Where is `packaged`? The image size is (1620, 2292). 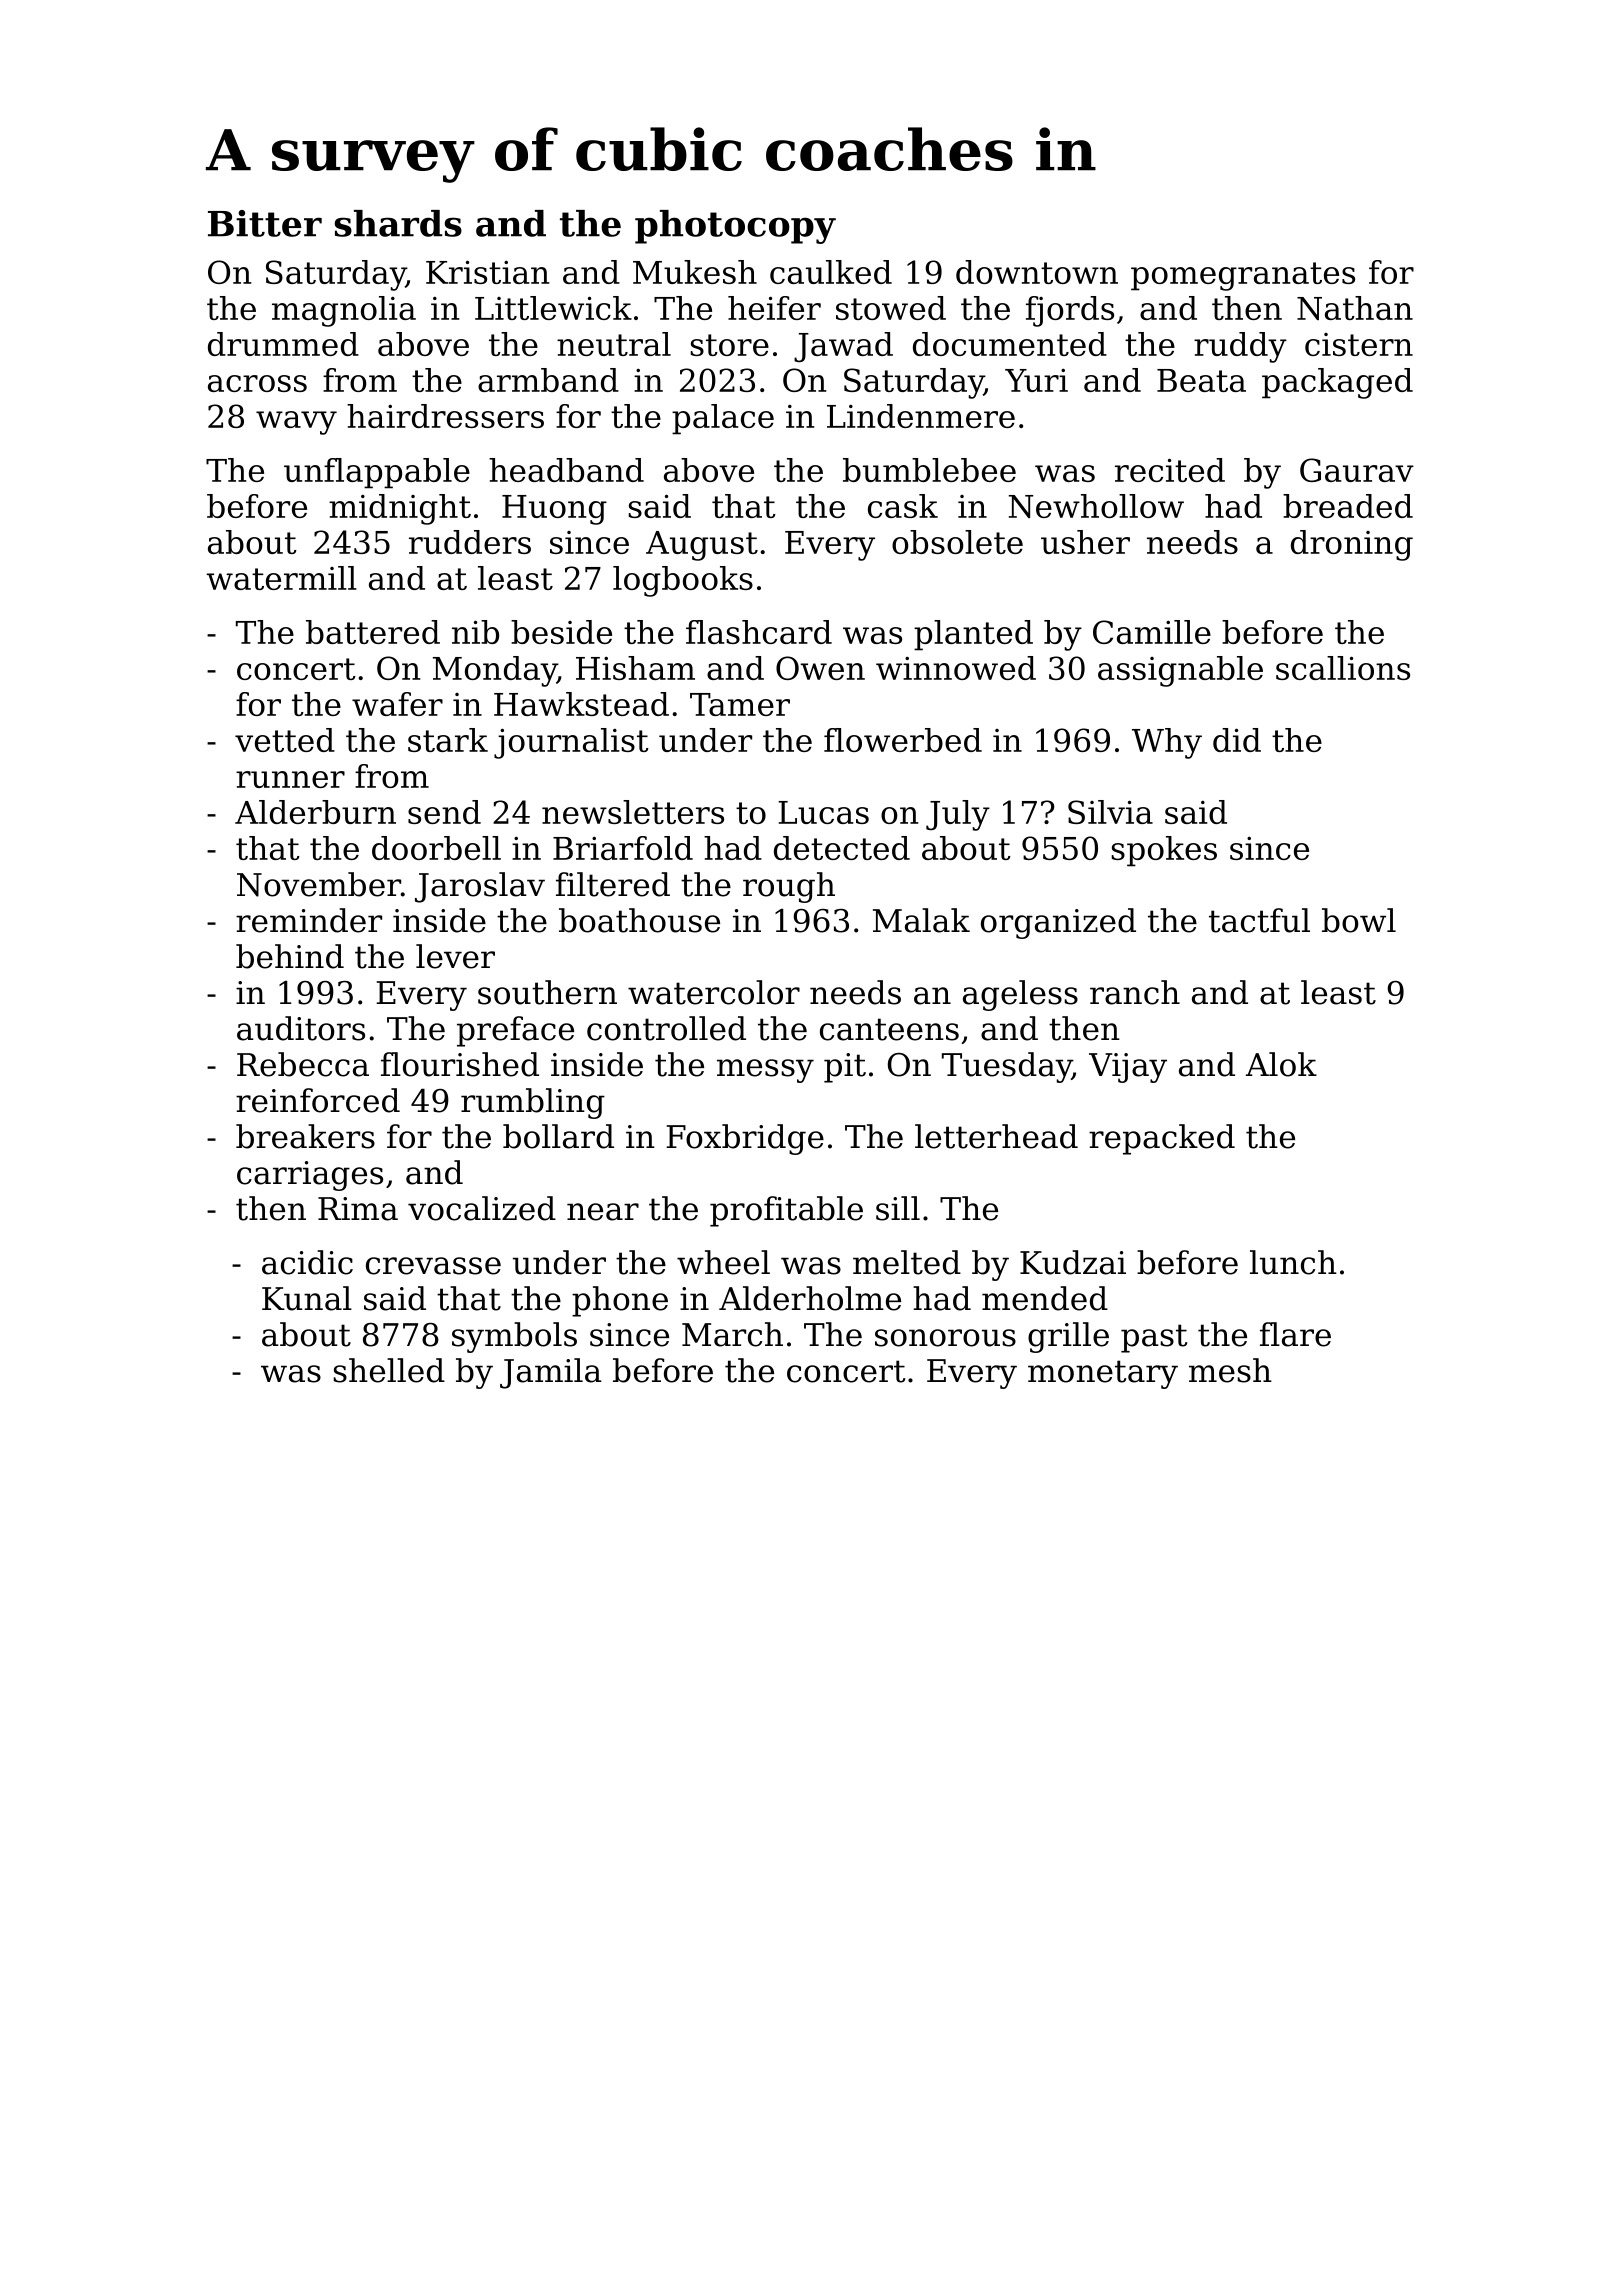
packaged is located at coordinates (1337, 383).
